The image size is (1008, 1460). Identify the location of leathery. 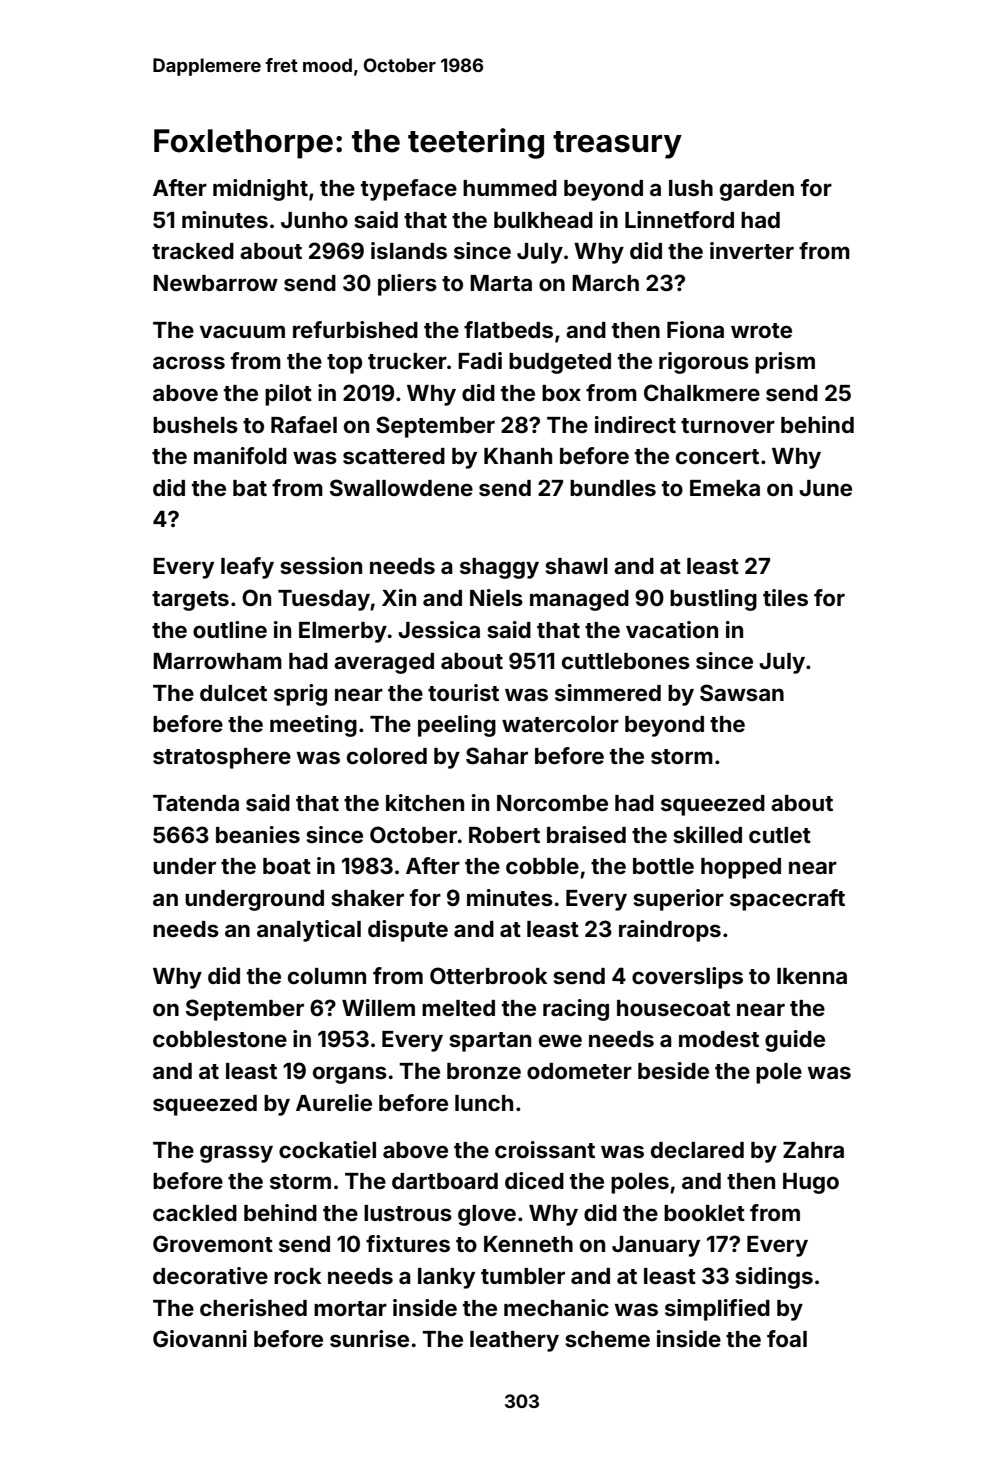
(514, 1341).
